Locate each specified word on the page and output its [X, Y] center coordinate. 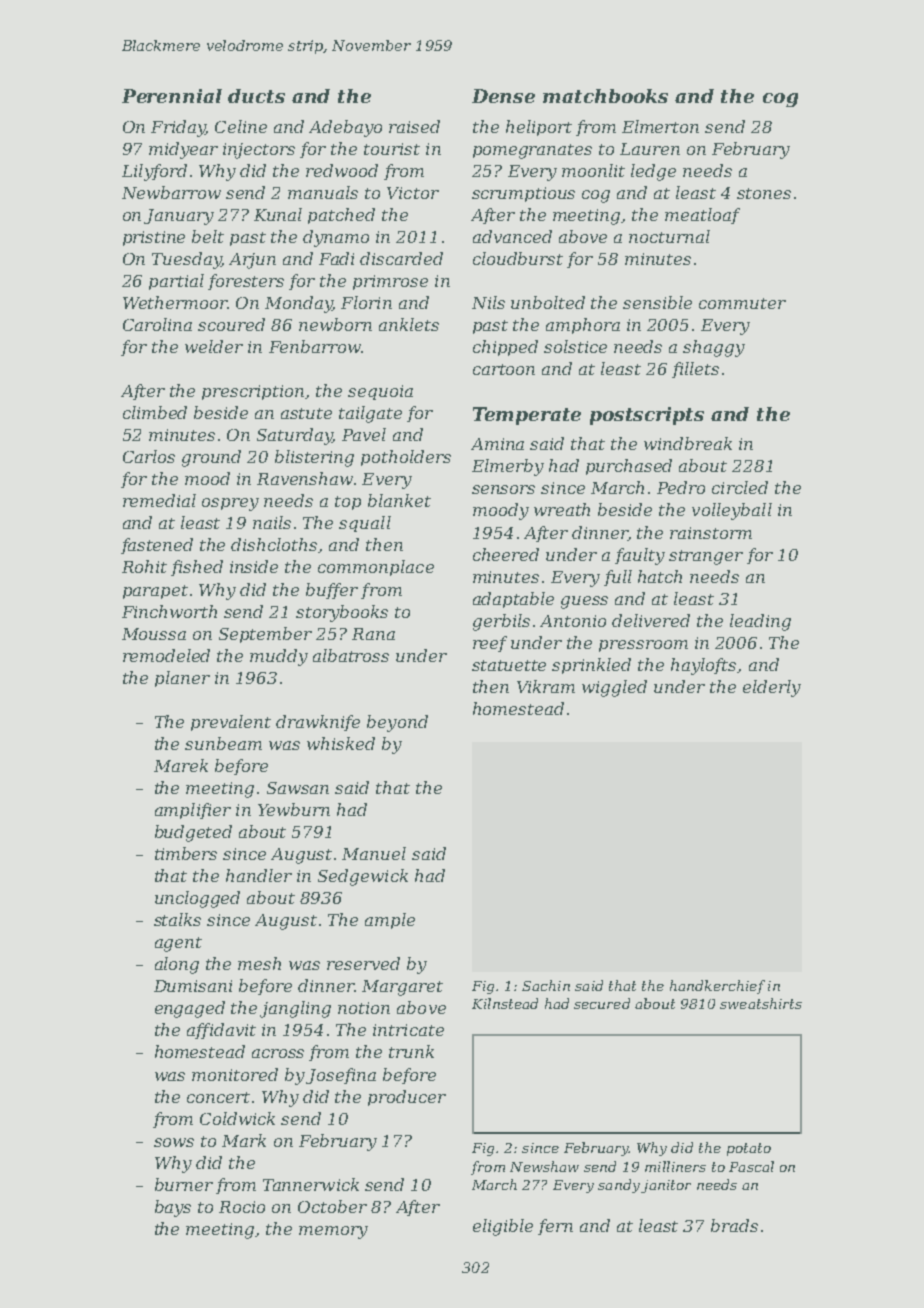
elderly [772, 688]
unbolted [548, 302]
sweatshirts [761, 1003]
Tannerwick [311, 1184]
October [332, 1206]
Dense [503, 96]
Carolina [157, 324]
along [177, 965]
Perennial [172, 96]
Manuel [374, 853]
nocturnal [669, 236]
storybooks [342, 613]
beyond [397, 723]
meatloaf [702, 216]
